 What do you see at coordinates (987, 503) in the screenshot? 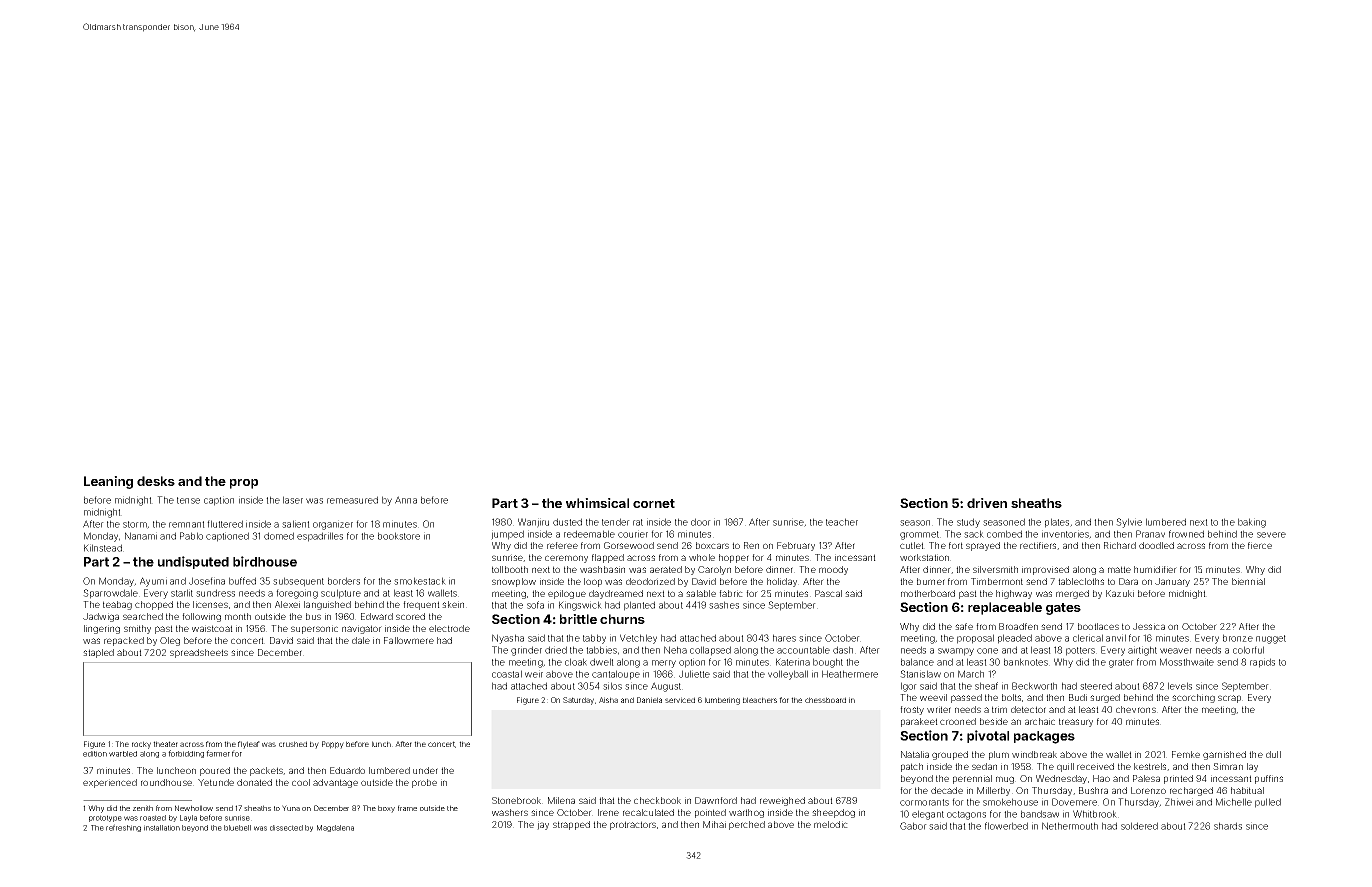
I see `driven` at bounding box center [987, 503].
